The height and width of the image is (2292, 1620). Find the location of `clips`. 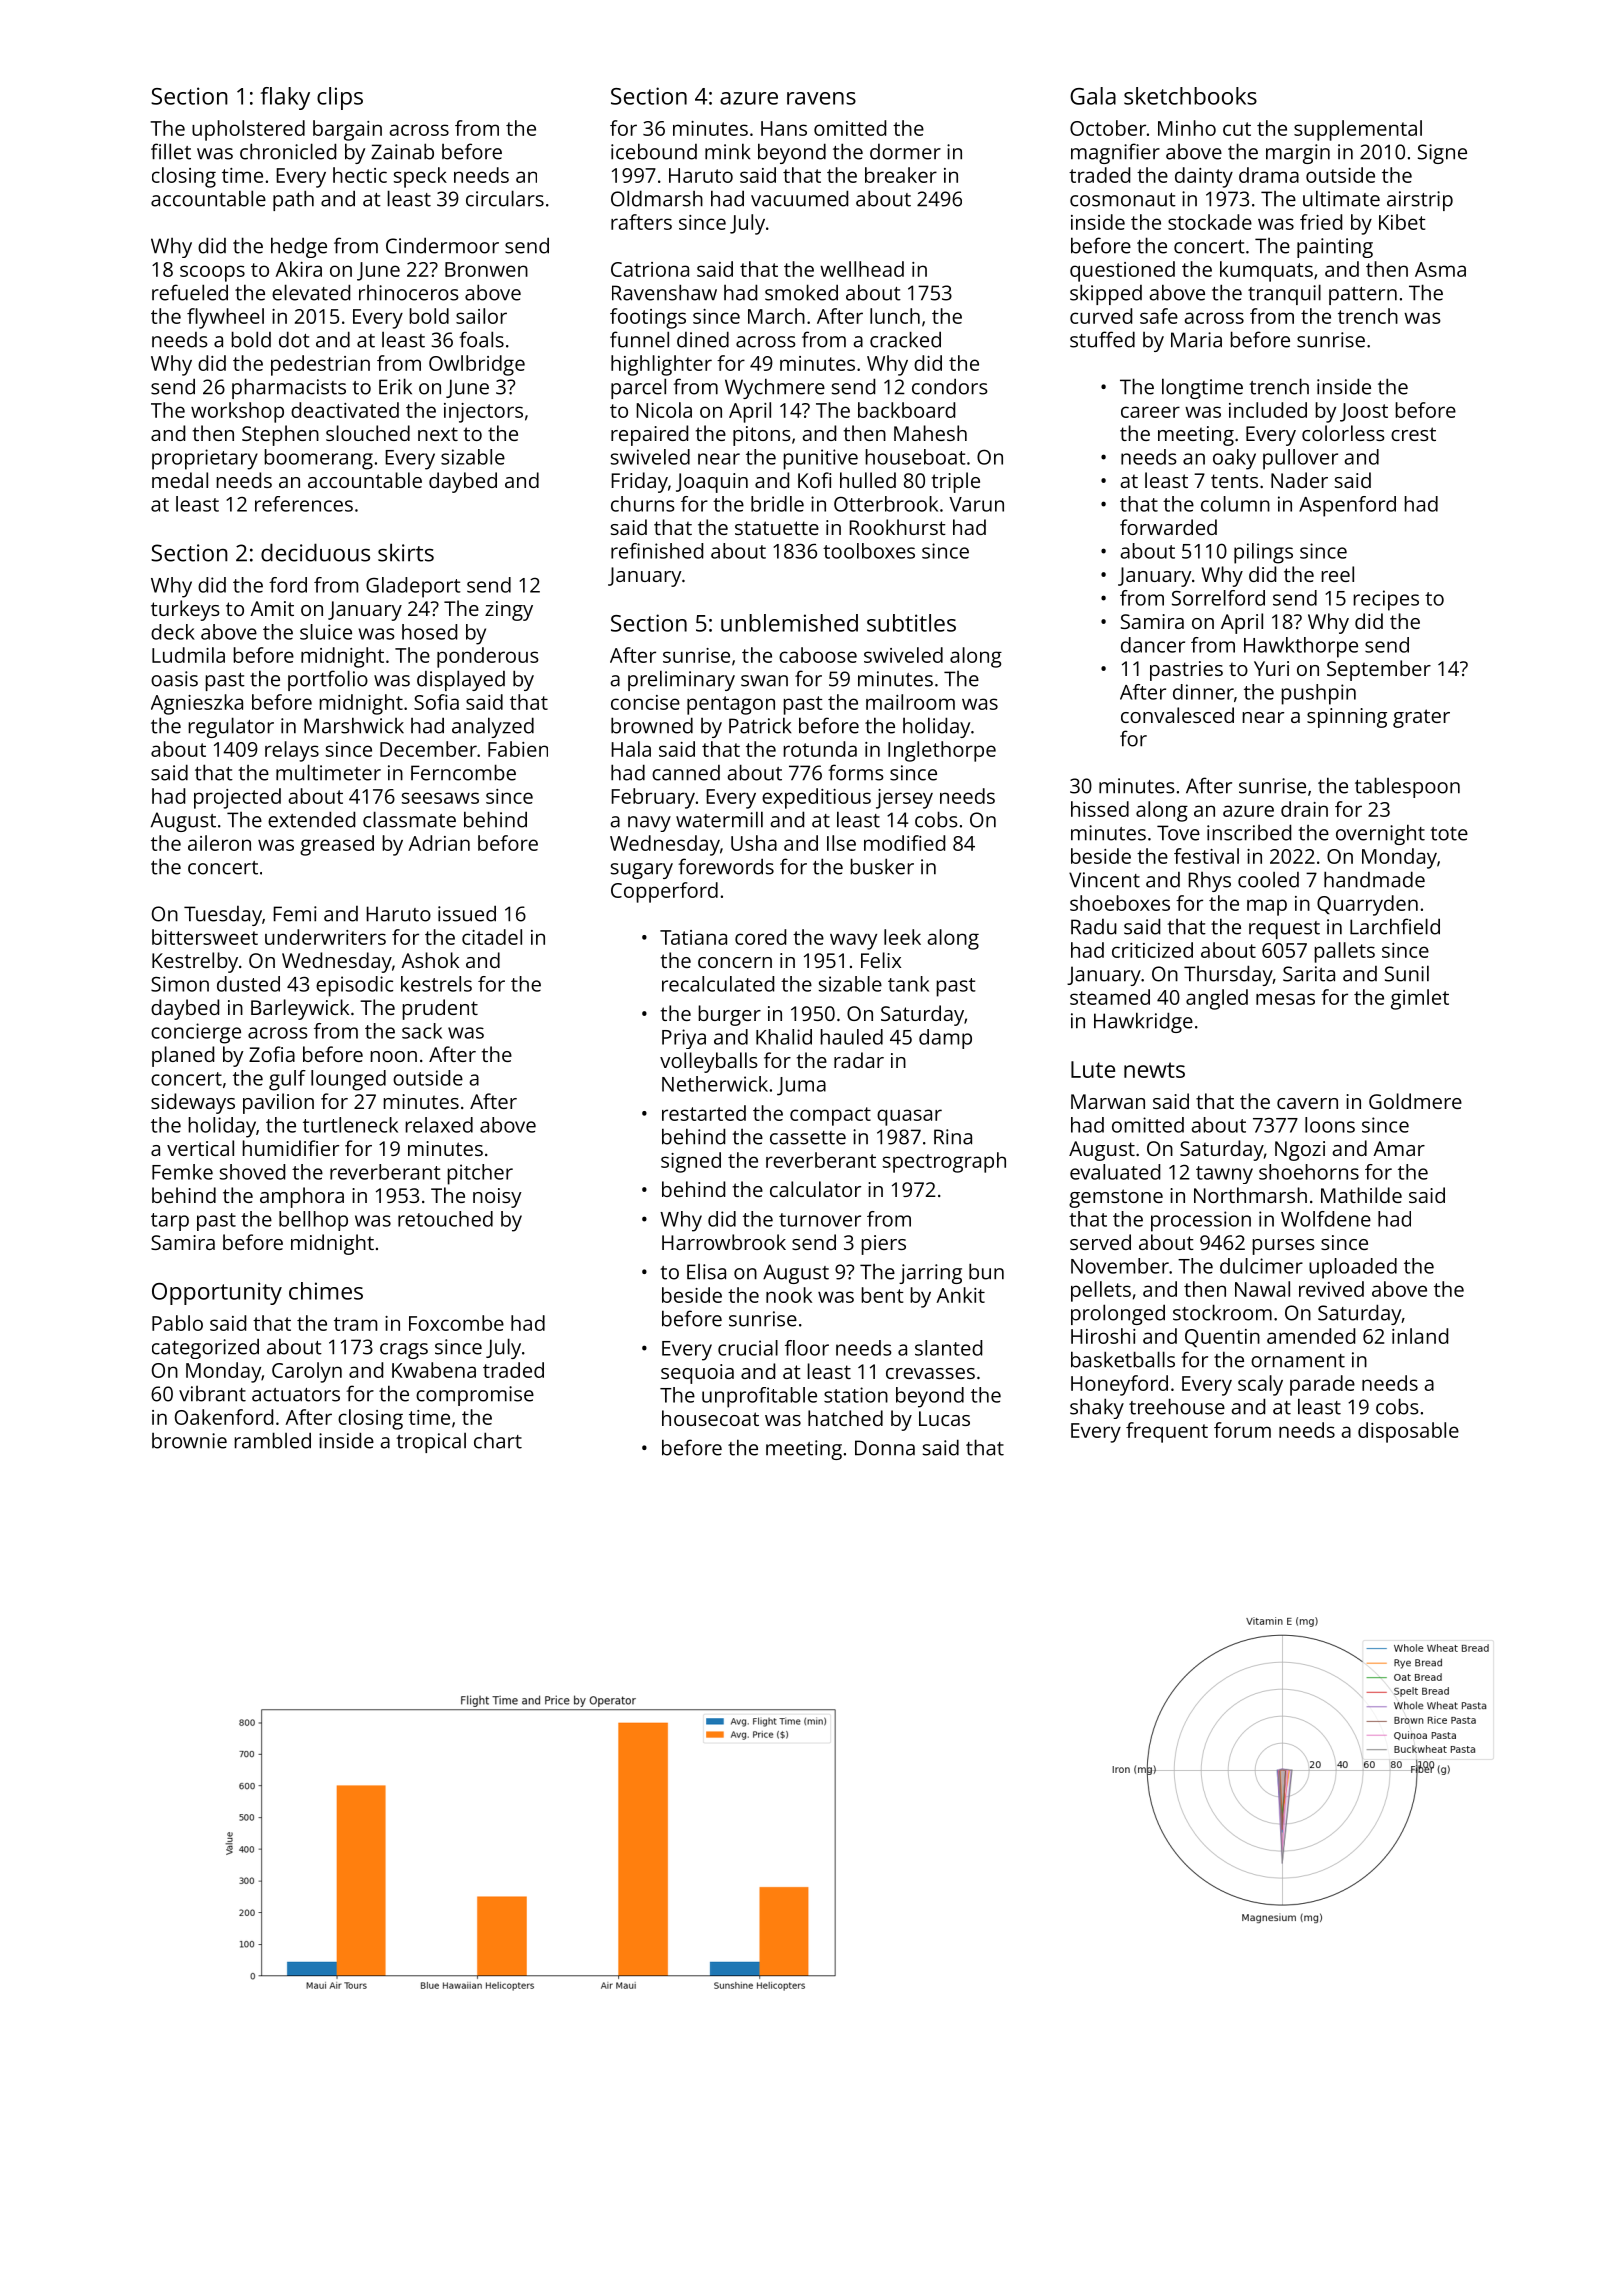

clips is located at coordinates (340, 98).
